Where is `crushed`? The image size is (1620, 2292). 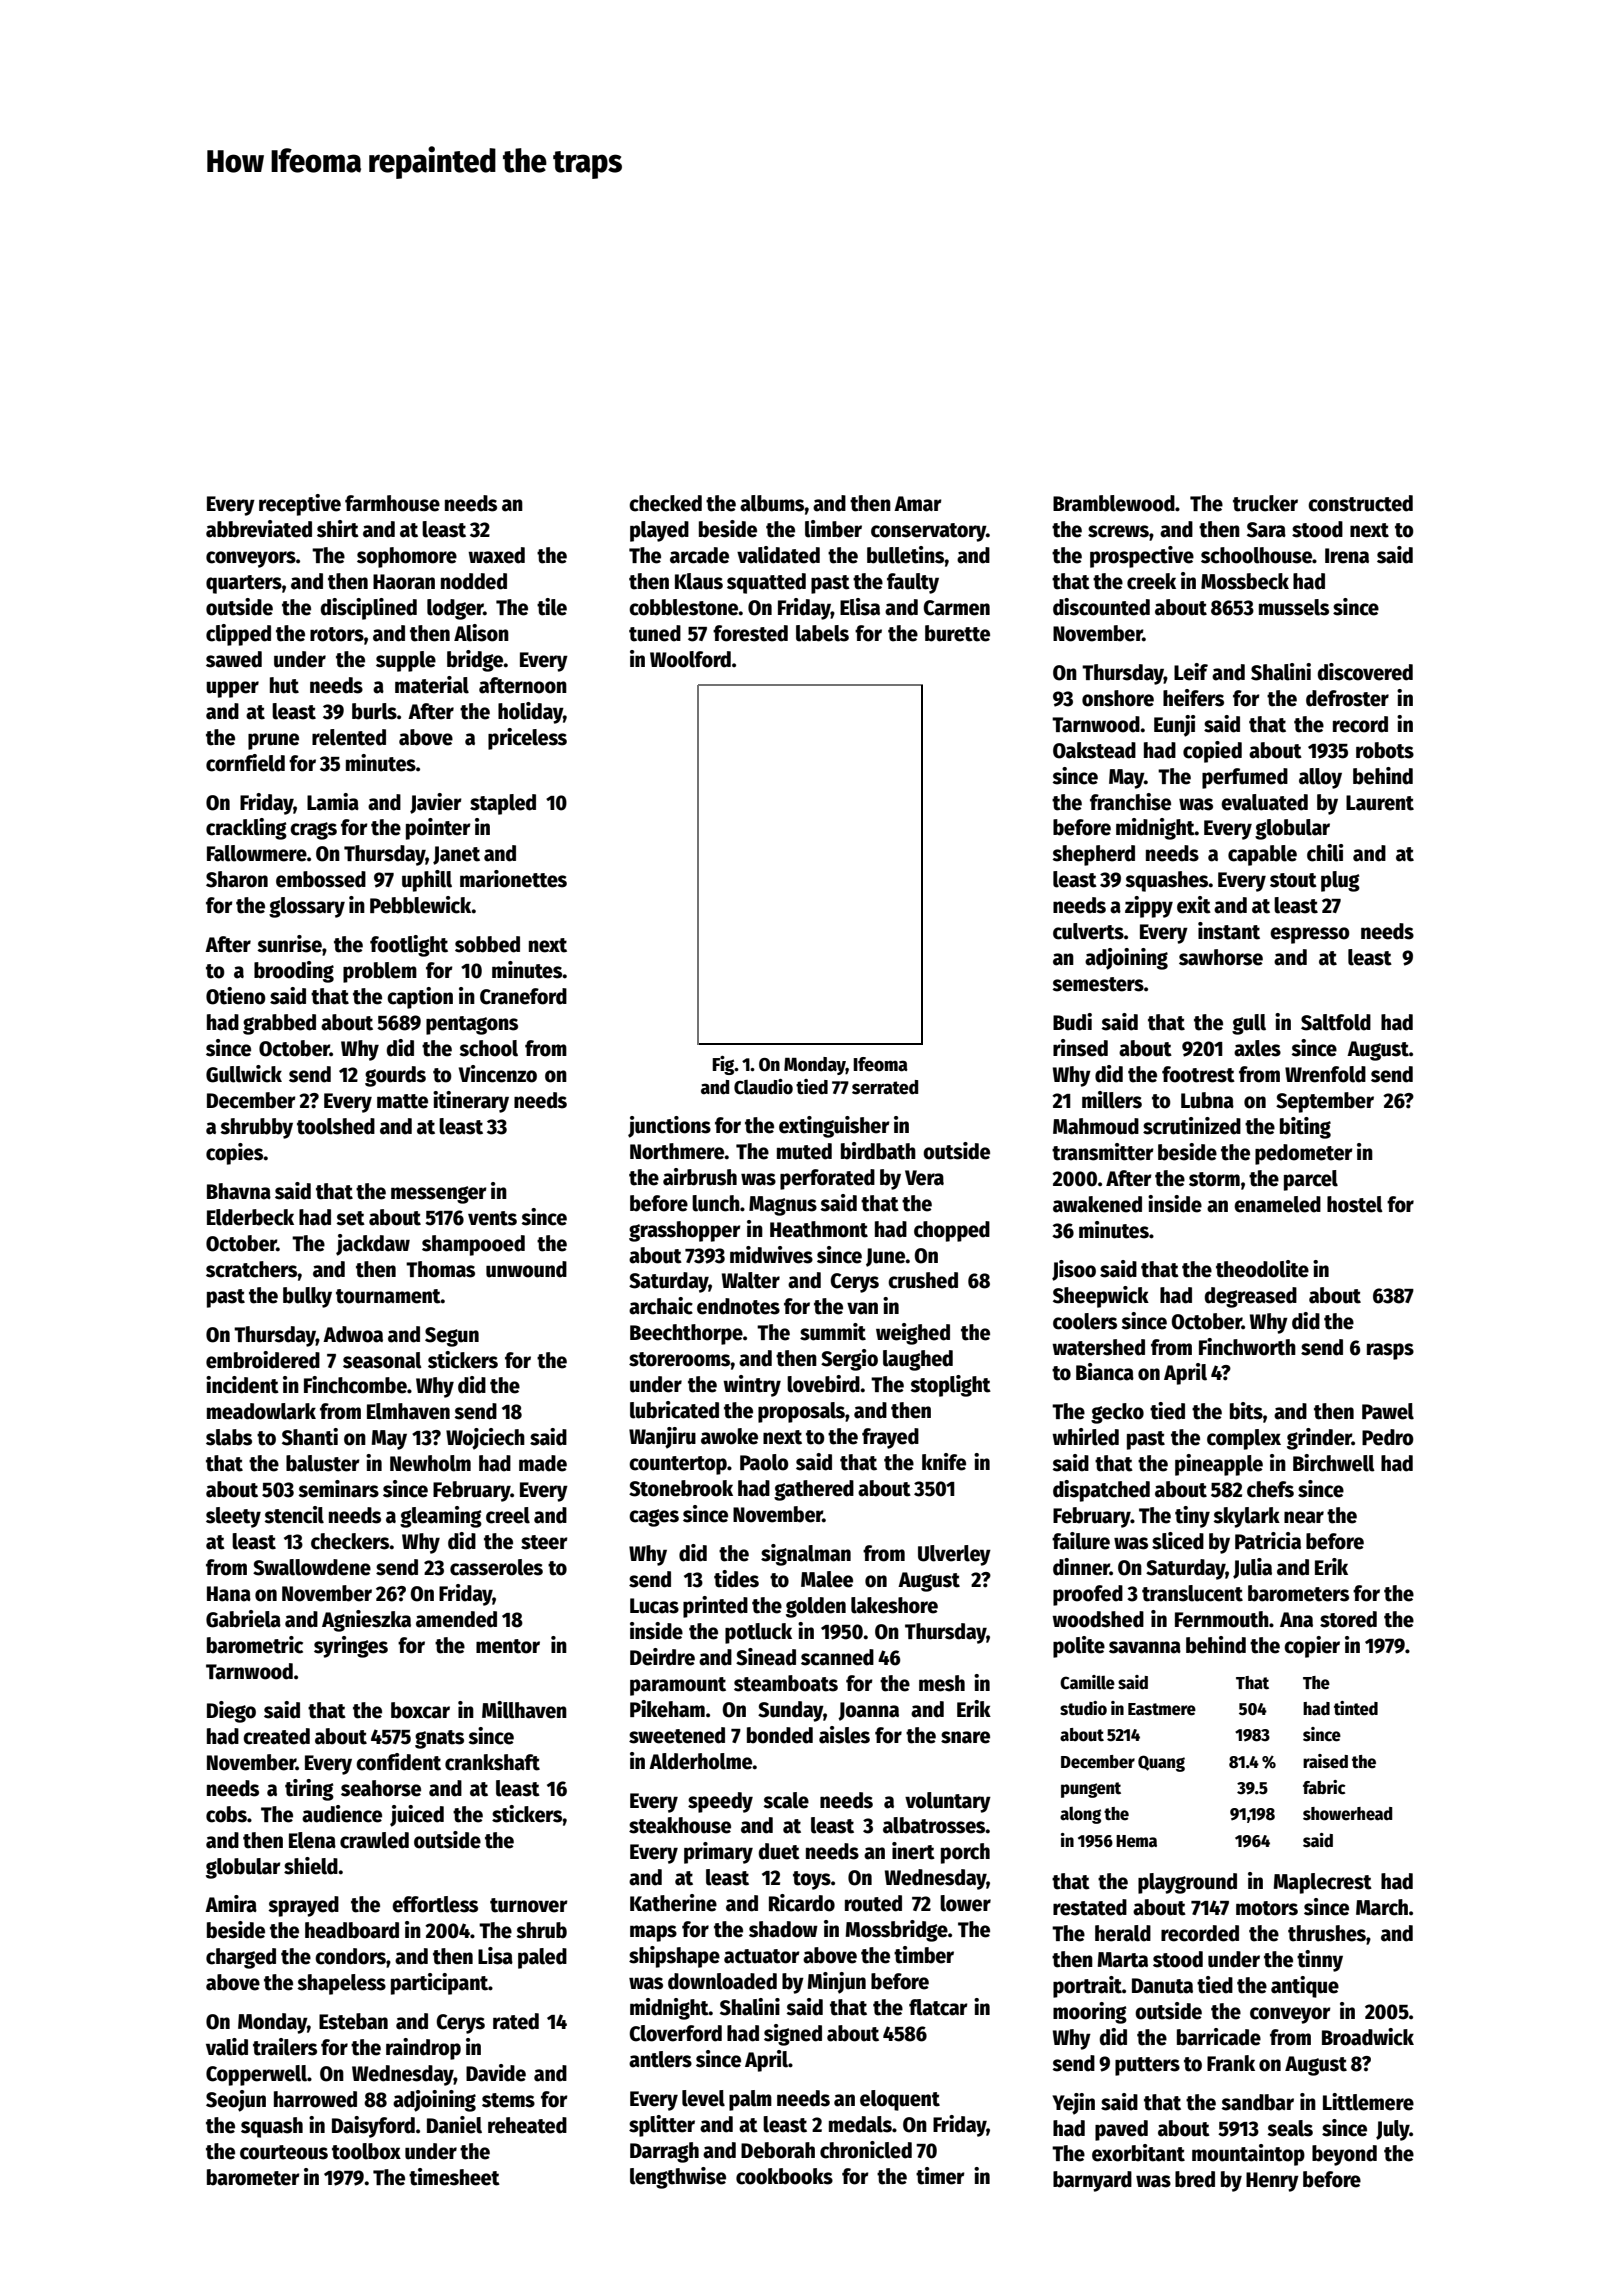 crushed is located at coordinates (923, 1280).
